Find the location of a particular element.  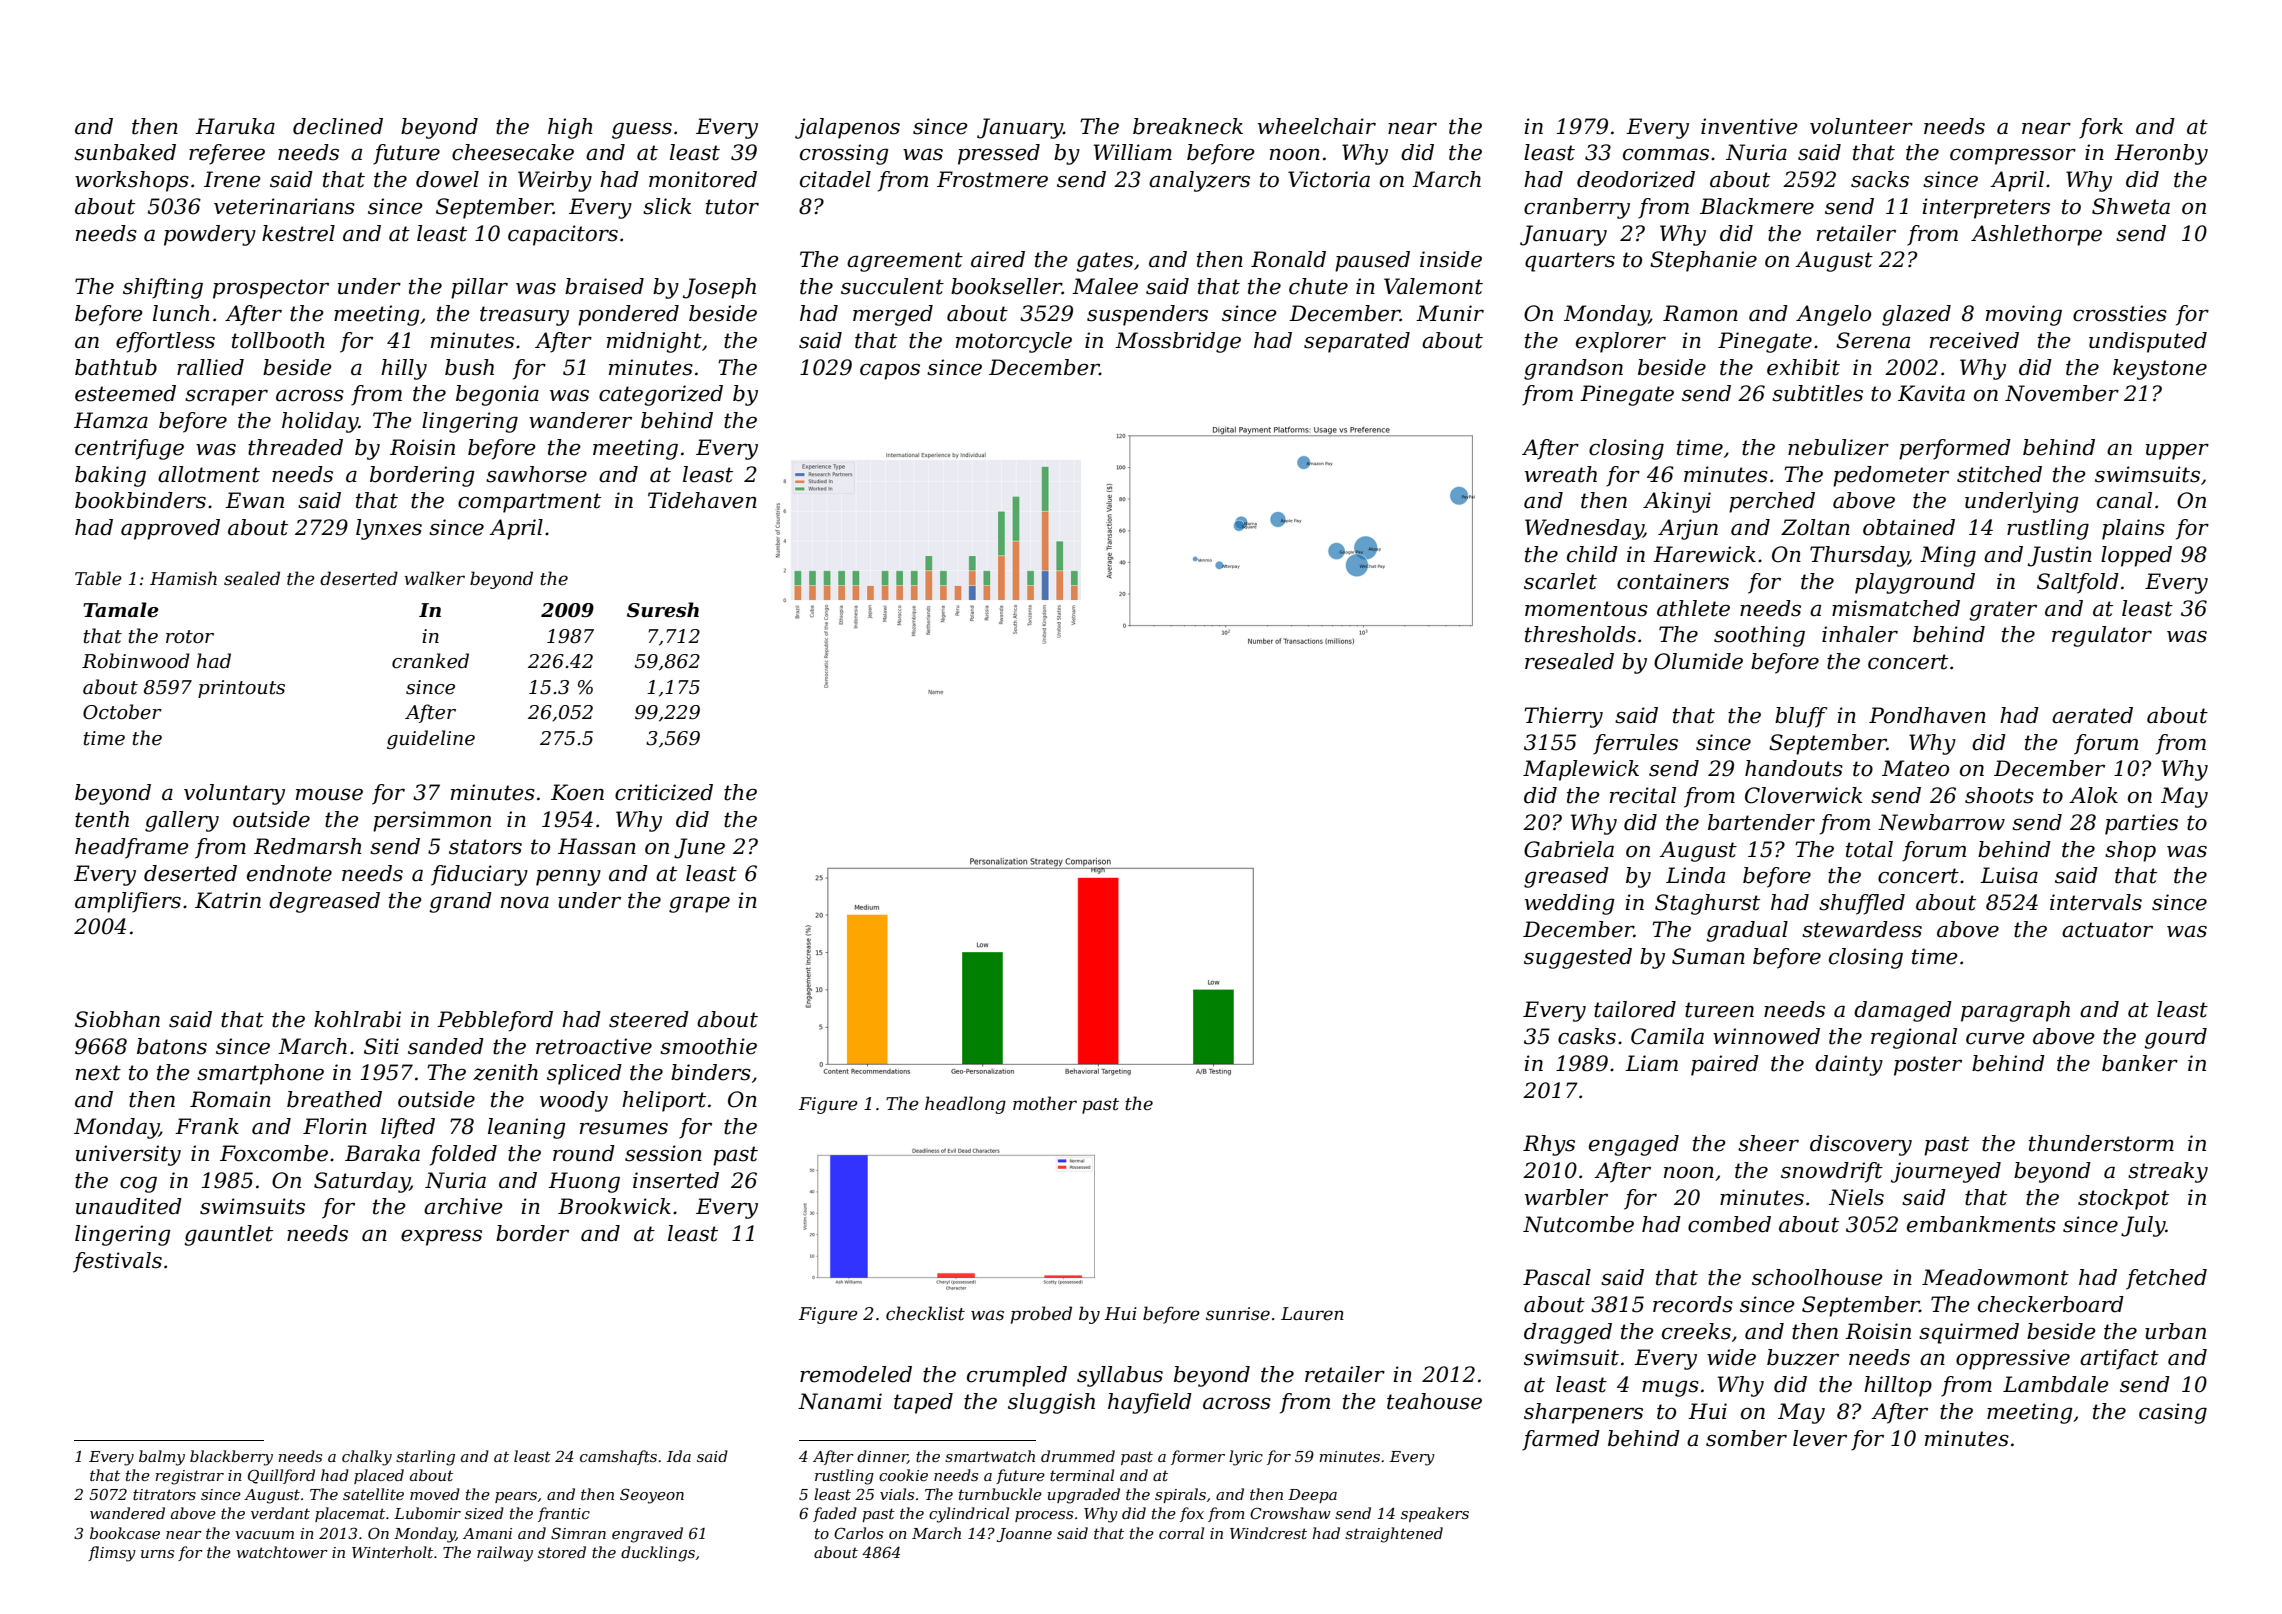

Weirby is located at coordinates (555, 181).
